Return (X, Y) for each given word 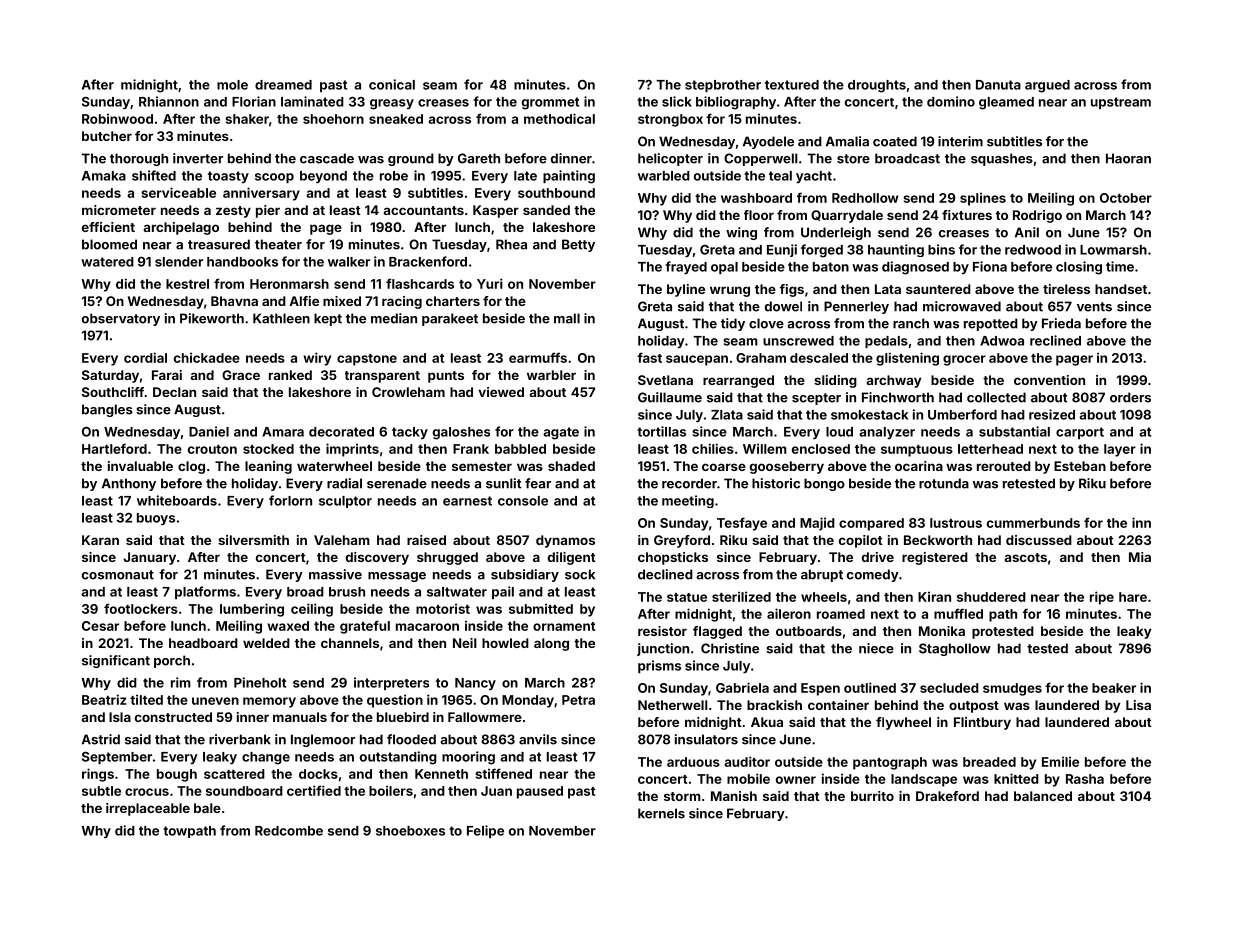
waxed (288, 626)
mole (232, 85)
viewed (501, 392)
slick (677, 101)
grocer (964, 360)
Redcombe (289, 831)
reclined (1055, 340)
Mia (1140, 557)
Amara (283, 432)
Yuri (490, 283)
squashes (1002, 159)
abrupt (822, 575)
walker (349, 262)
